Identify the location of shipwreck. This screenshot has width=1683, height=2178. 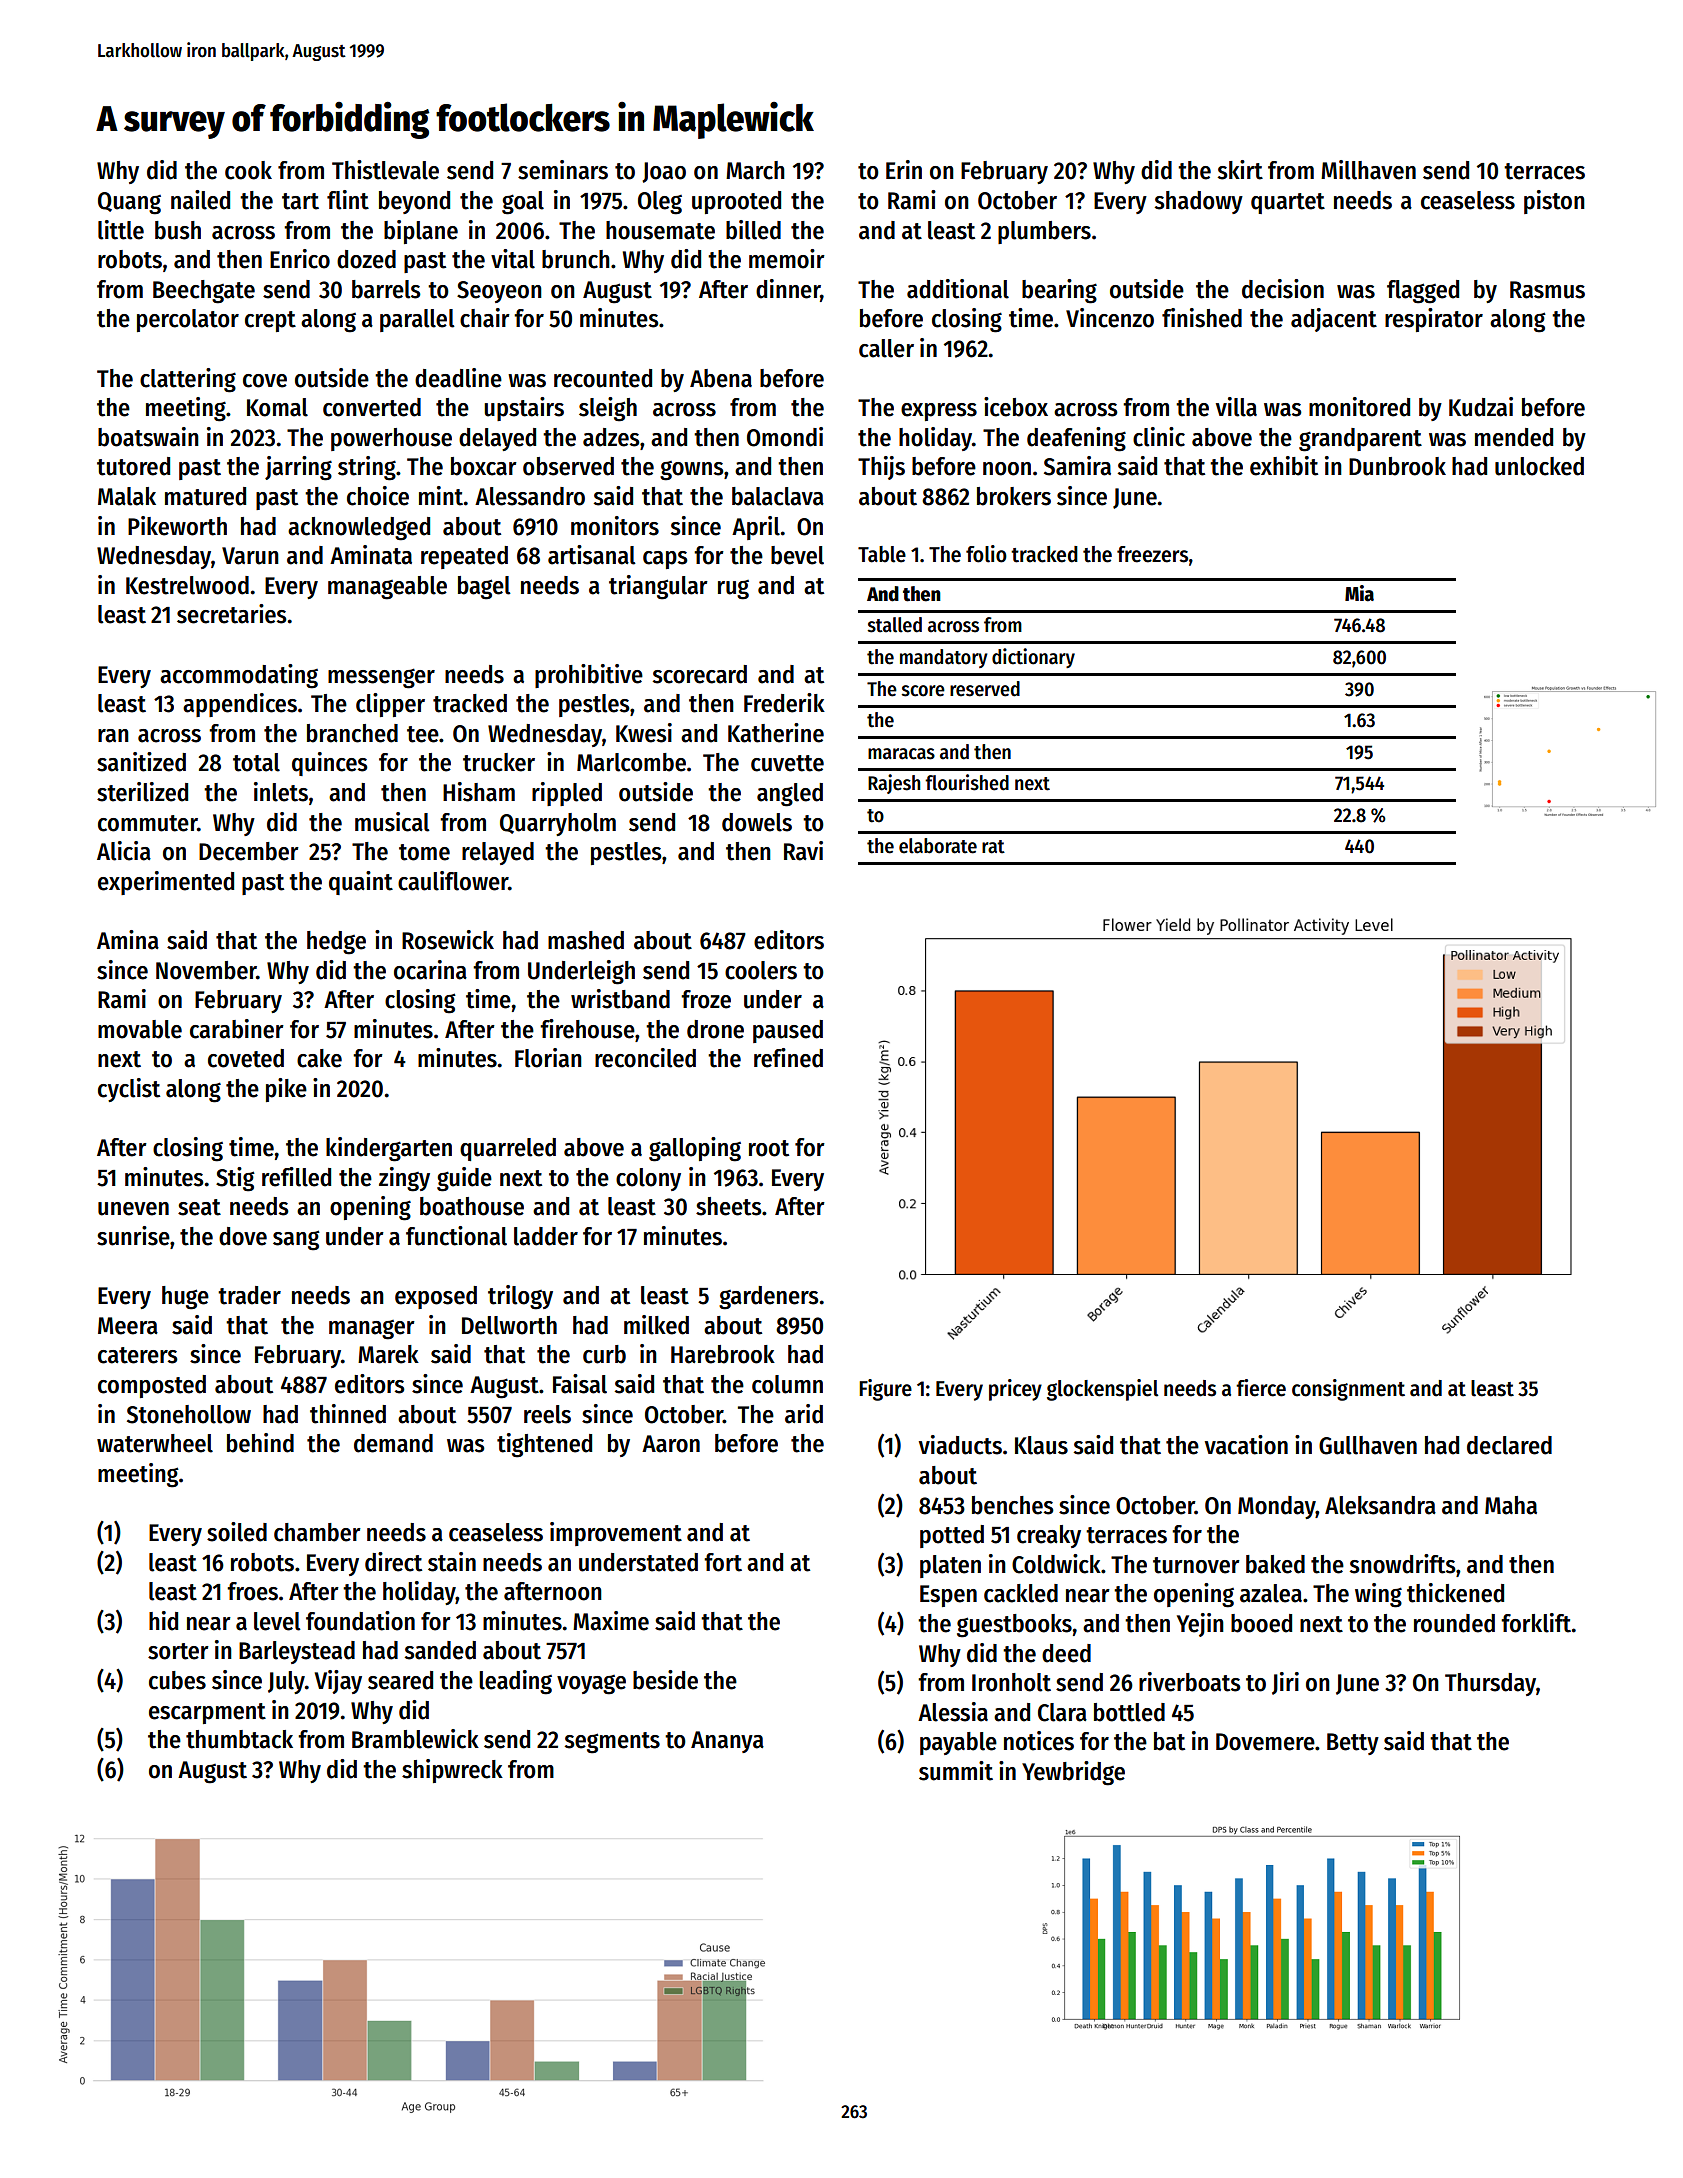
(452, 1771).
